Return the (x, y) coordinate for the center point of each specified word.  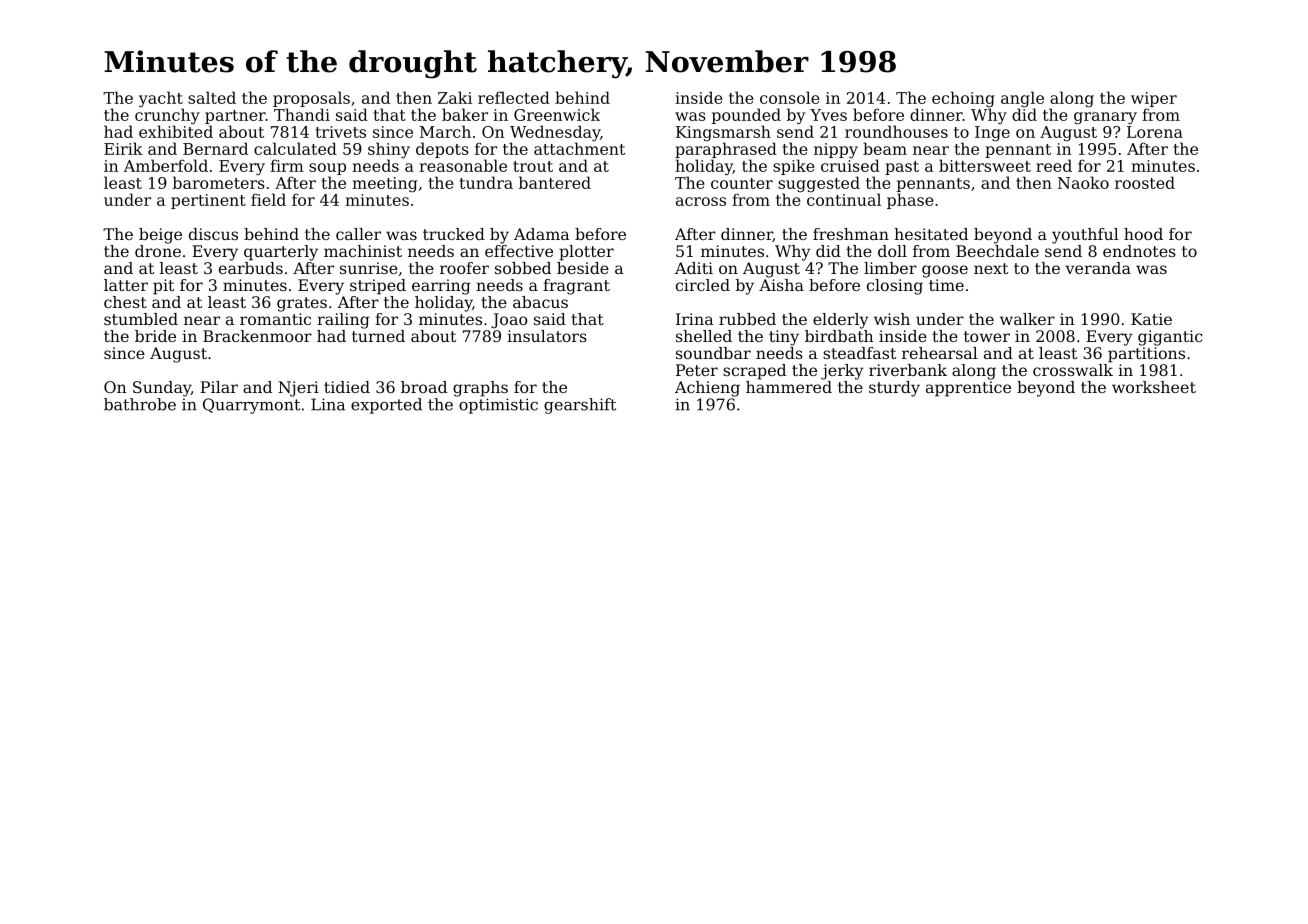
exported (386, 406)
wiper (1154, 99)
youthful (1085, 236)
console (790, 97)
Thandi (302, 114)
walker (1027, 319)
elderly (841, 321)
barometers (219, 182)
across (701, 201)
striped (378, 287)
